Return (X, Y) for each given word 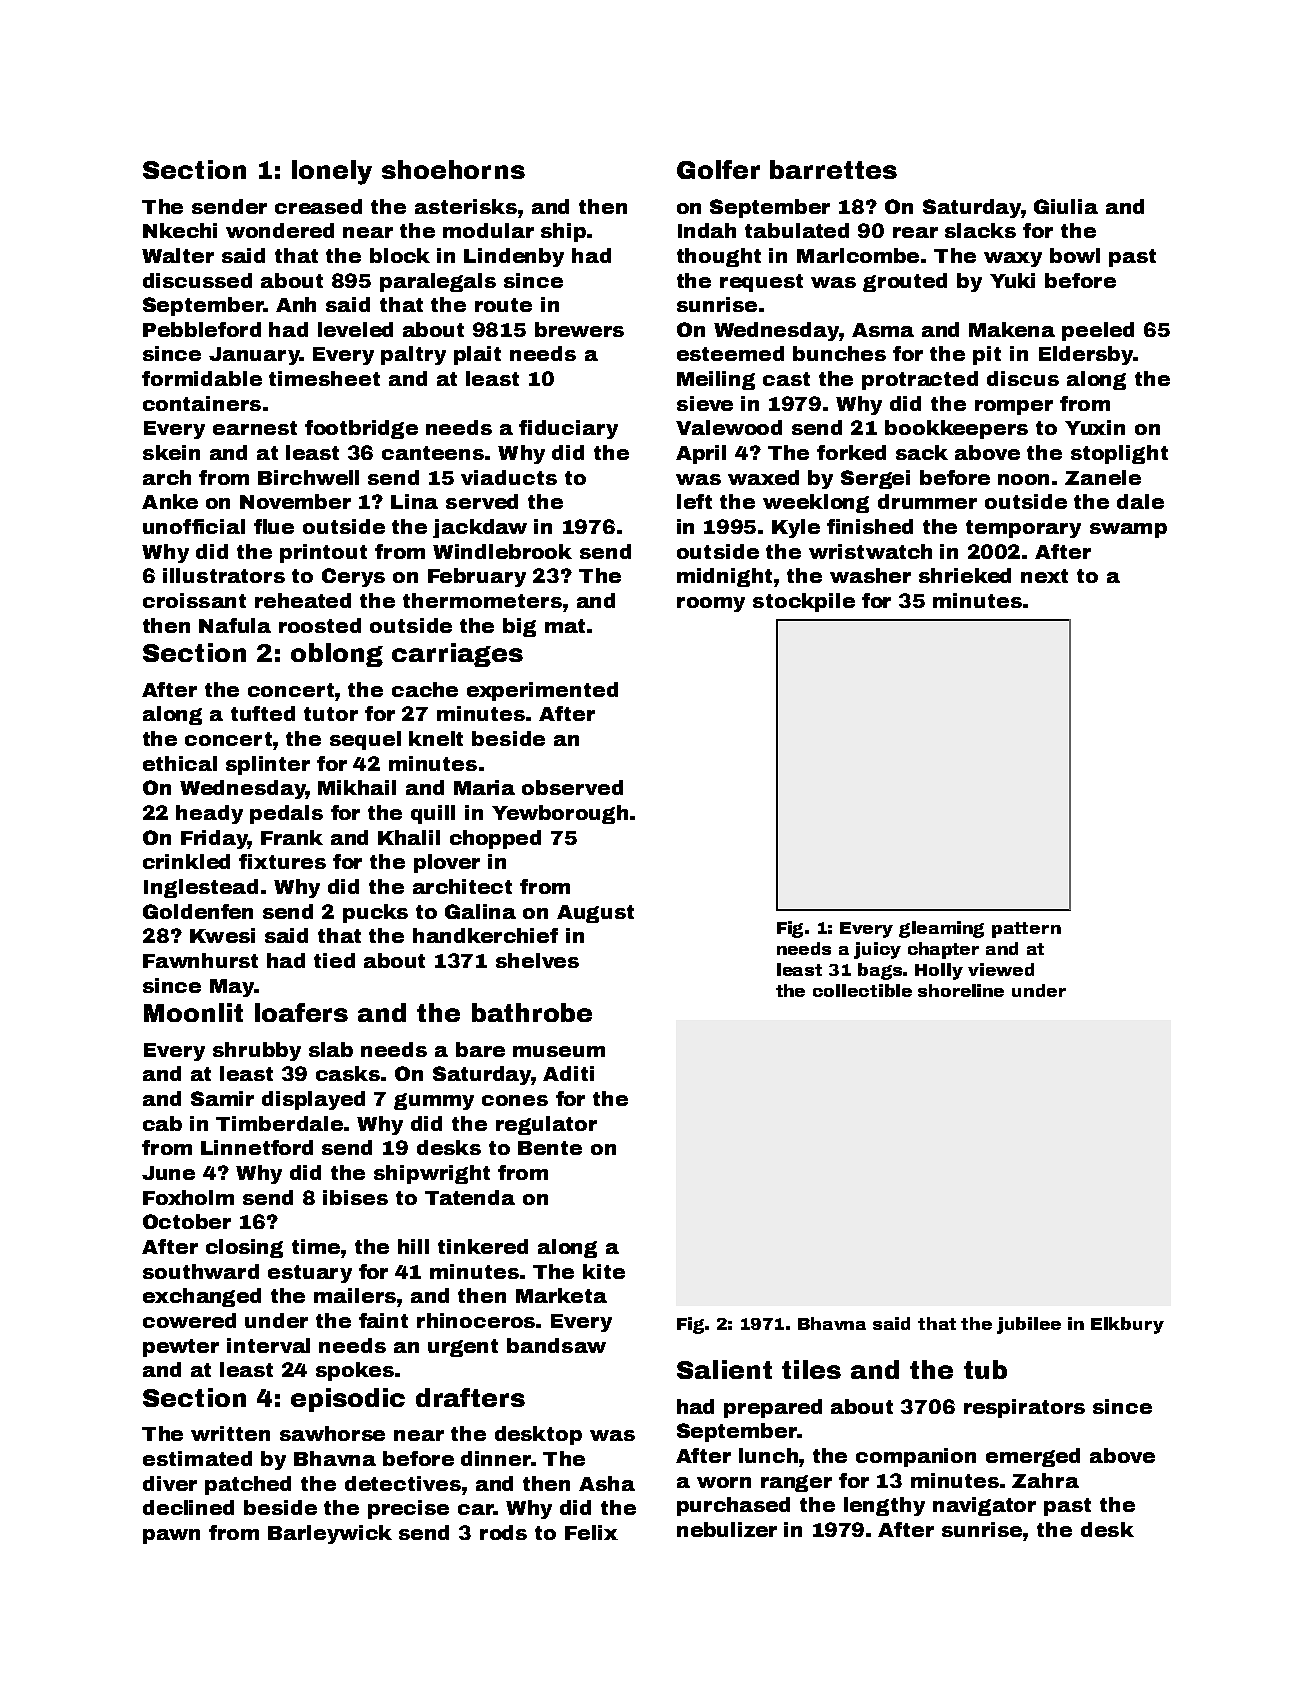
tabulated (797, 230)
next (1044, 576)
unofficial (194, 526)
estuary (310, 1274)
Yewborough (560, 814)
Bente (550, 1148)
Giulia (1066, 206)
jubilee (1029, 1325)
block (400, 255)
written (230, 1433)
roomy (711, 604)
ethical (180, 763)
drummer (927, 501)
